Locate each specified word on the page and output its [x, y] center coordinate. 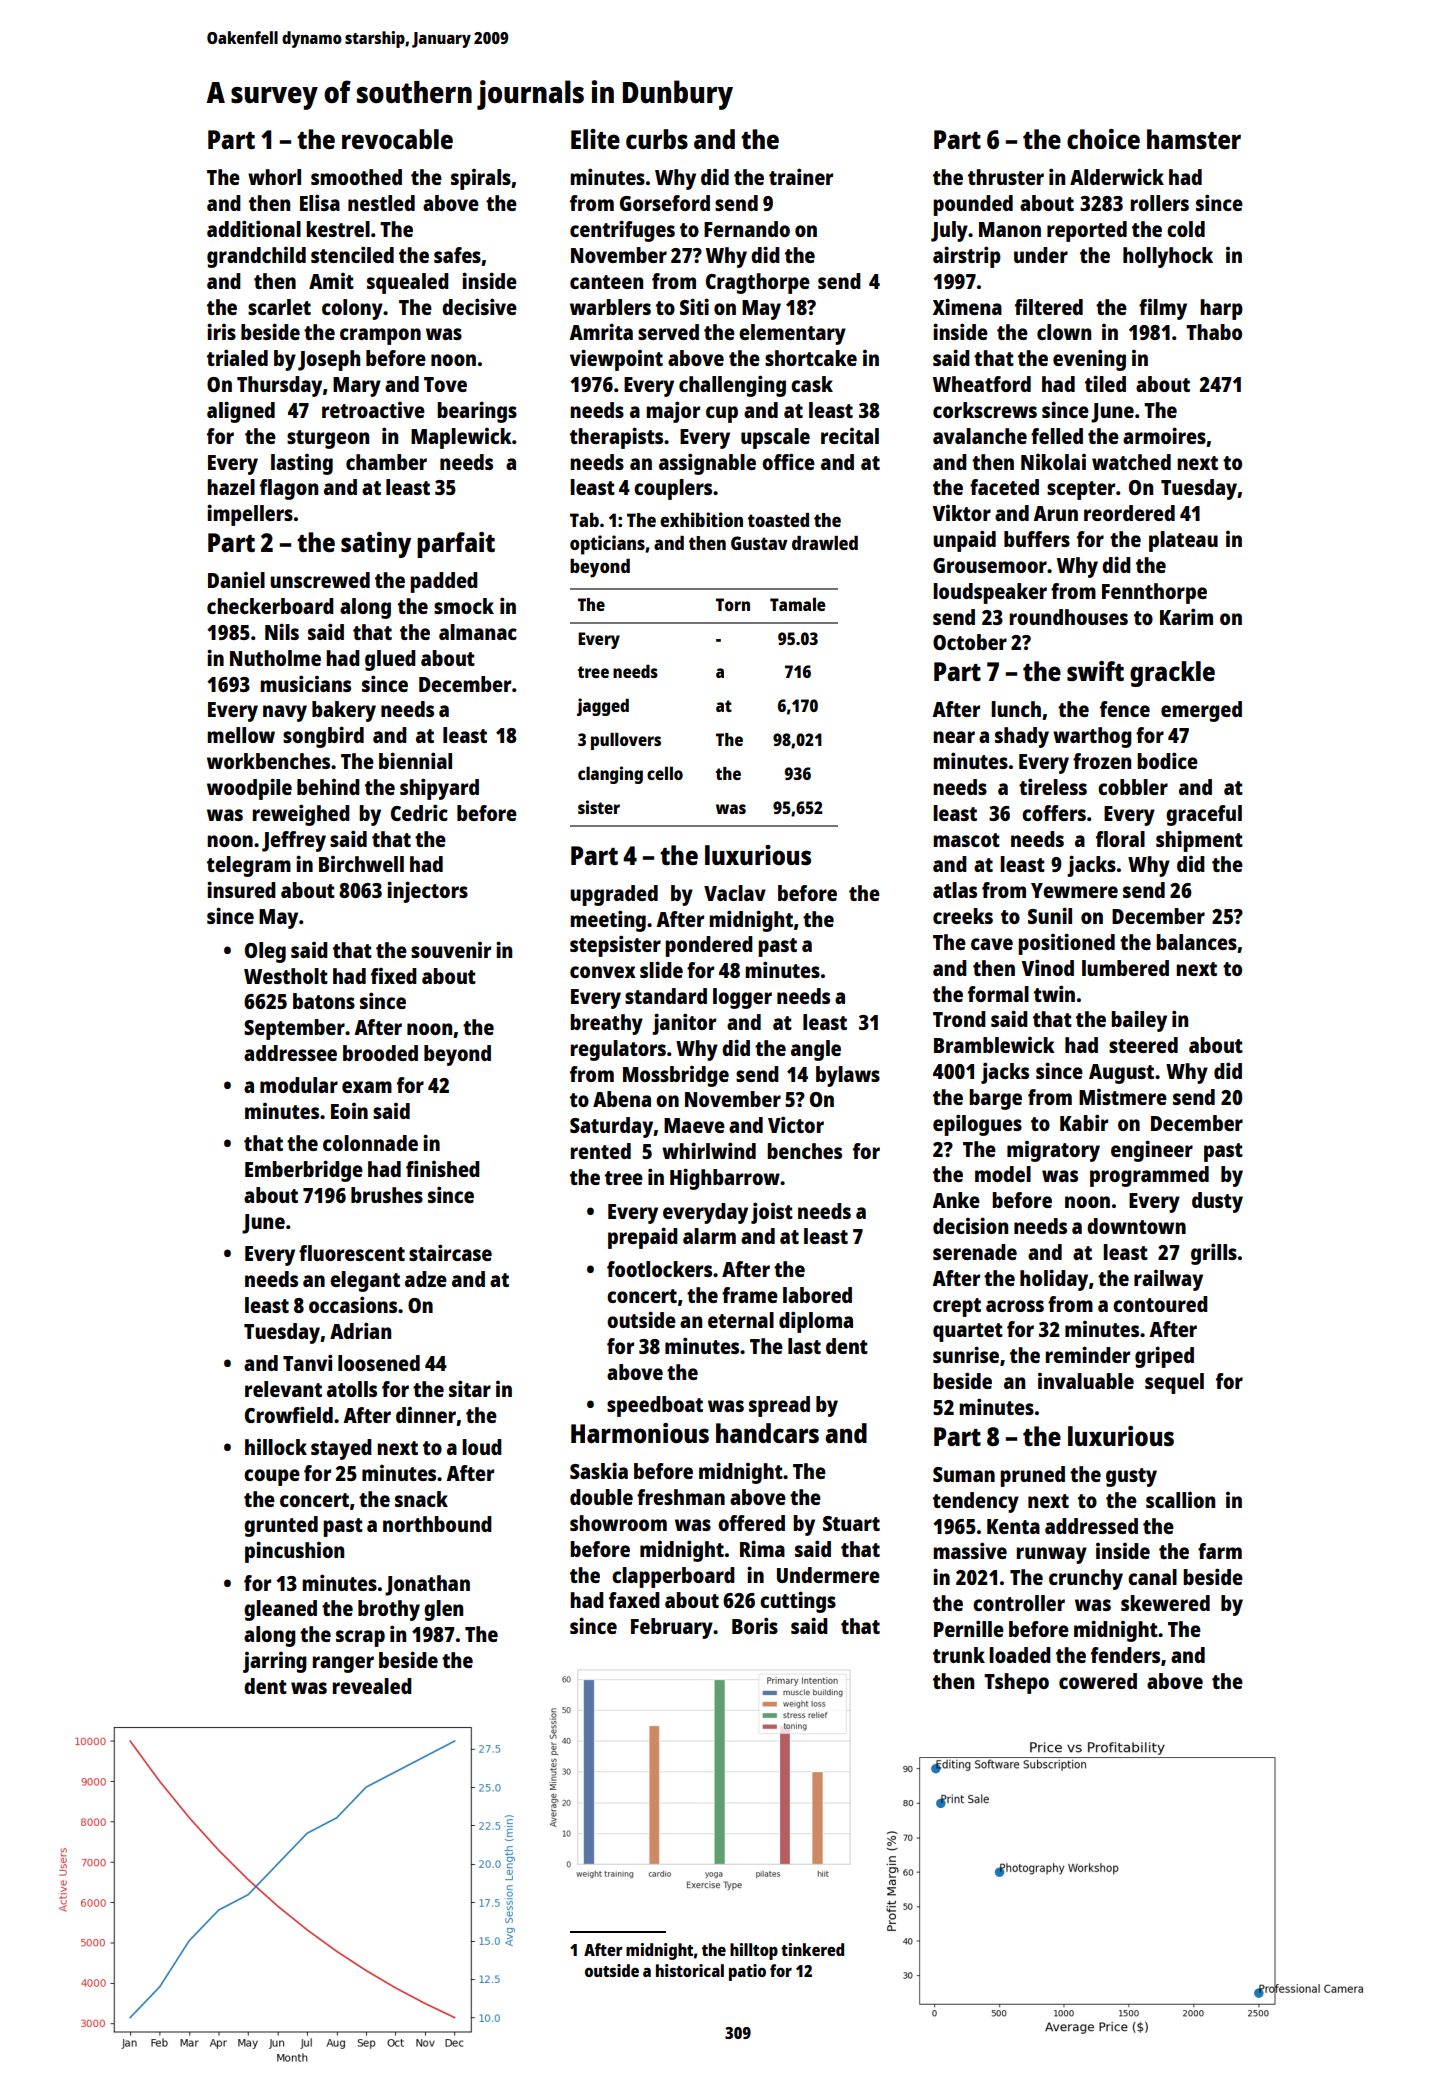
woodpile [249, 789]
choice [1103, 139]
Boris [755, 1625]
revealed [372, 1686]
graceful [1204, 815]
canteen [606, 282]
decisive [479, 306]
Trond [959, 1019]
